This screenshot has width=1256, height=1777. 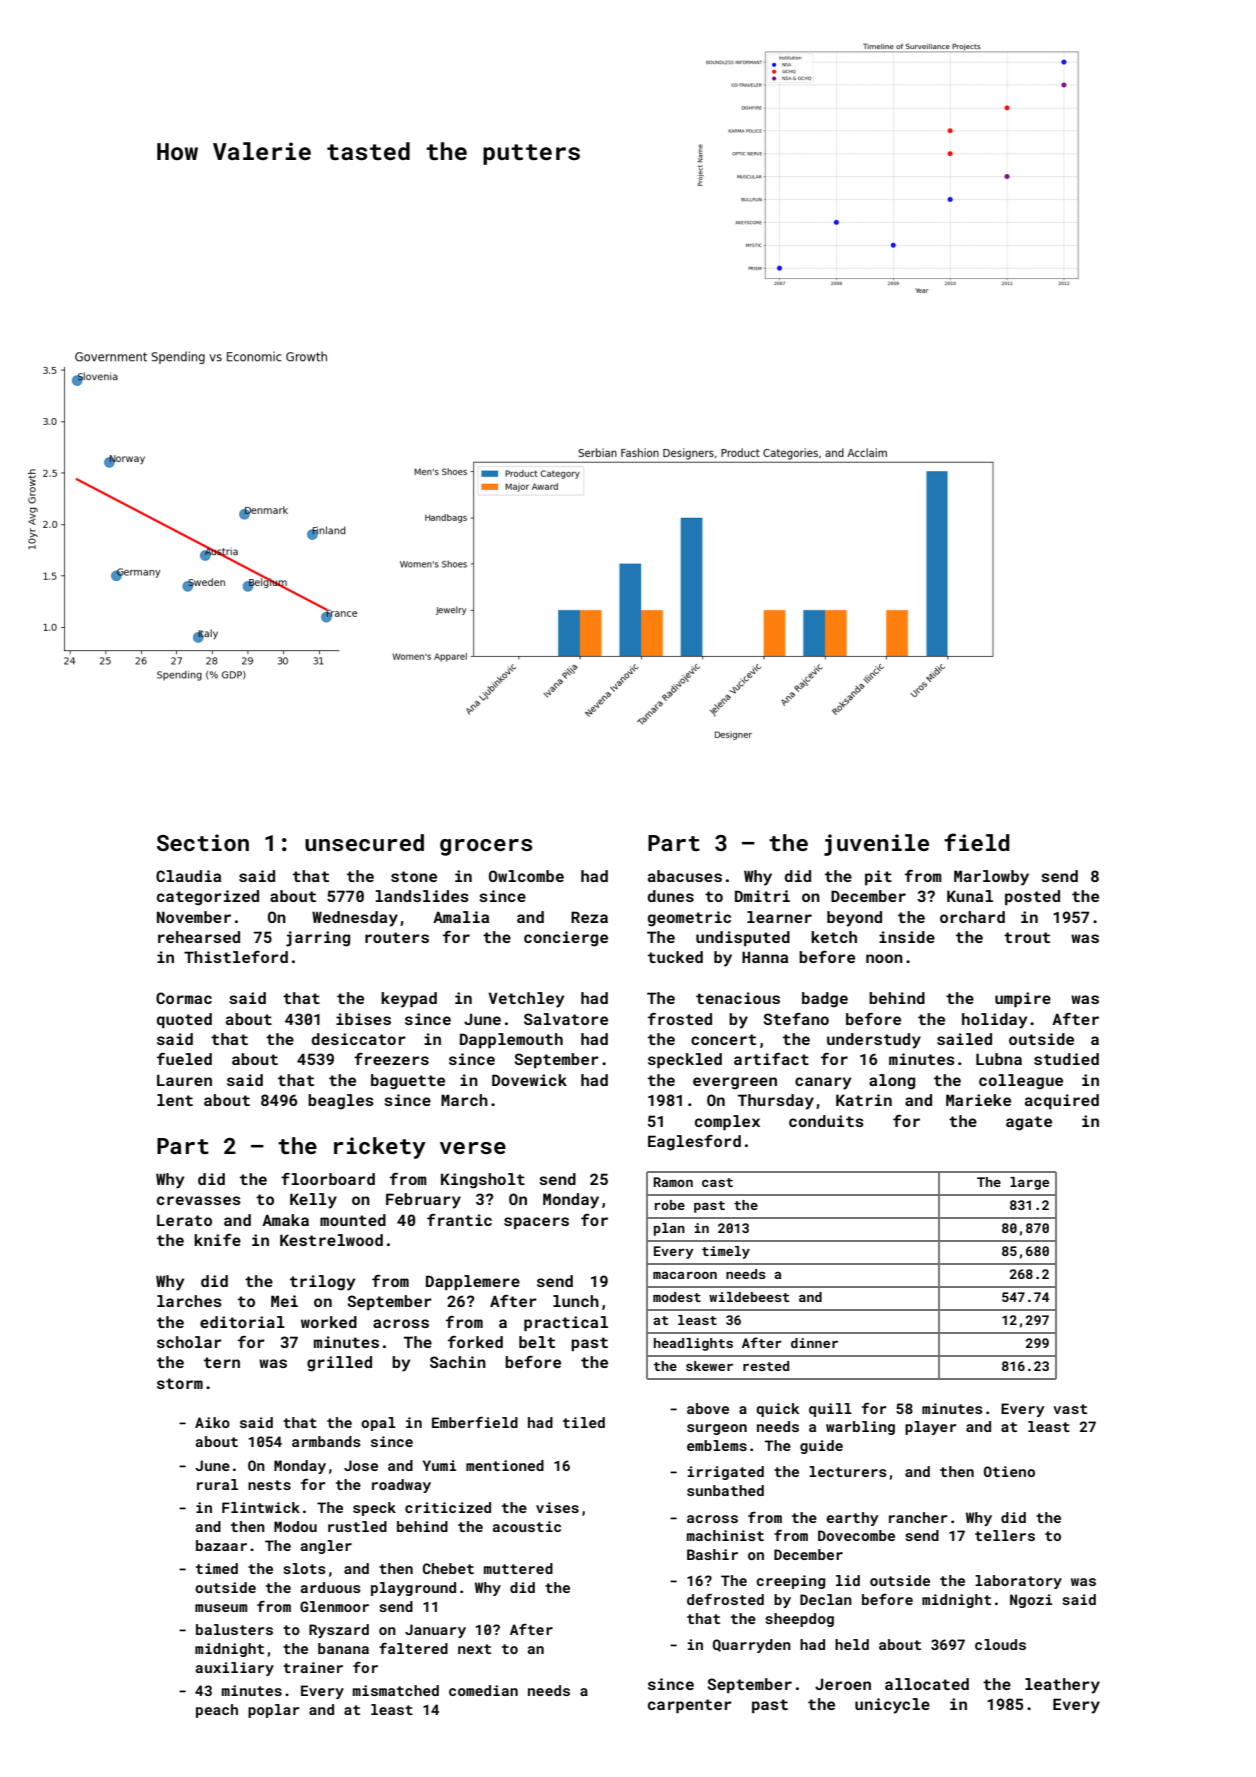 What do you see at coordinates (991, 878) in the screenshot?
I see `Marlowby` at bounding box center [991, 878].
